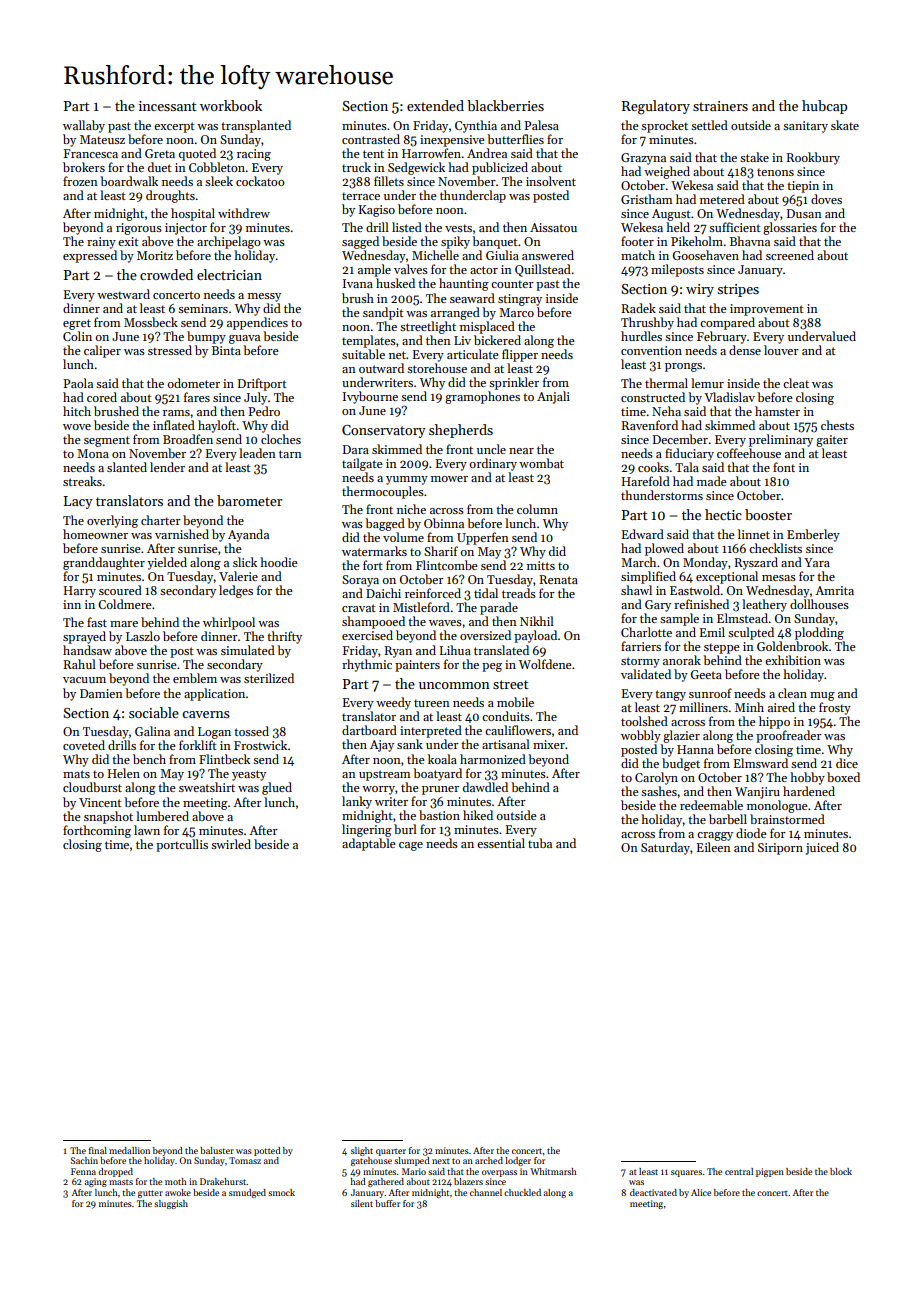  Describe the element at coordinates (174, 425) in the image. I see `inflated` at that location.
